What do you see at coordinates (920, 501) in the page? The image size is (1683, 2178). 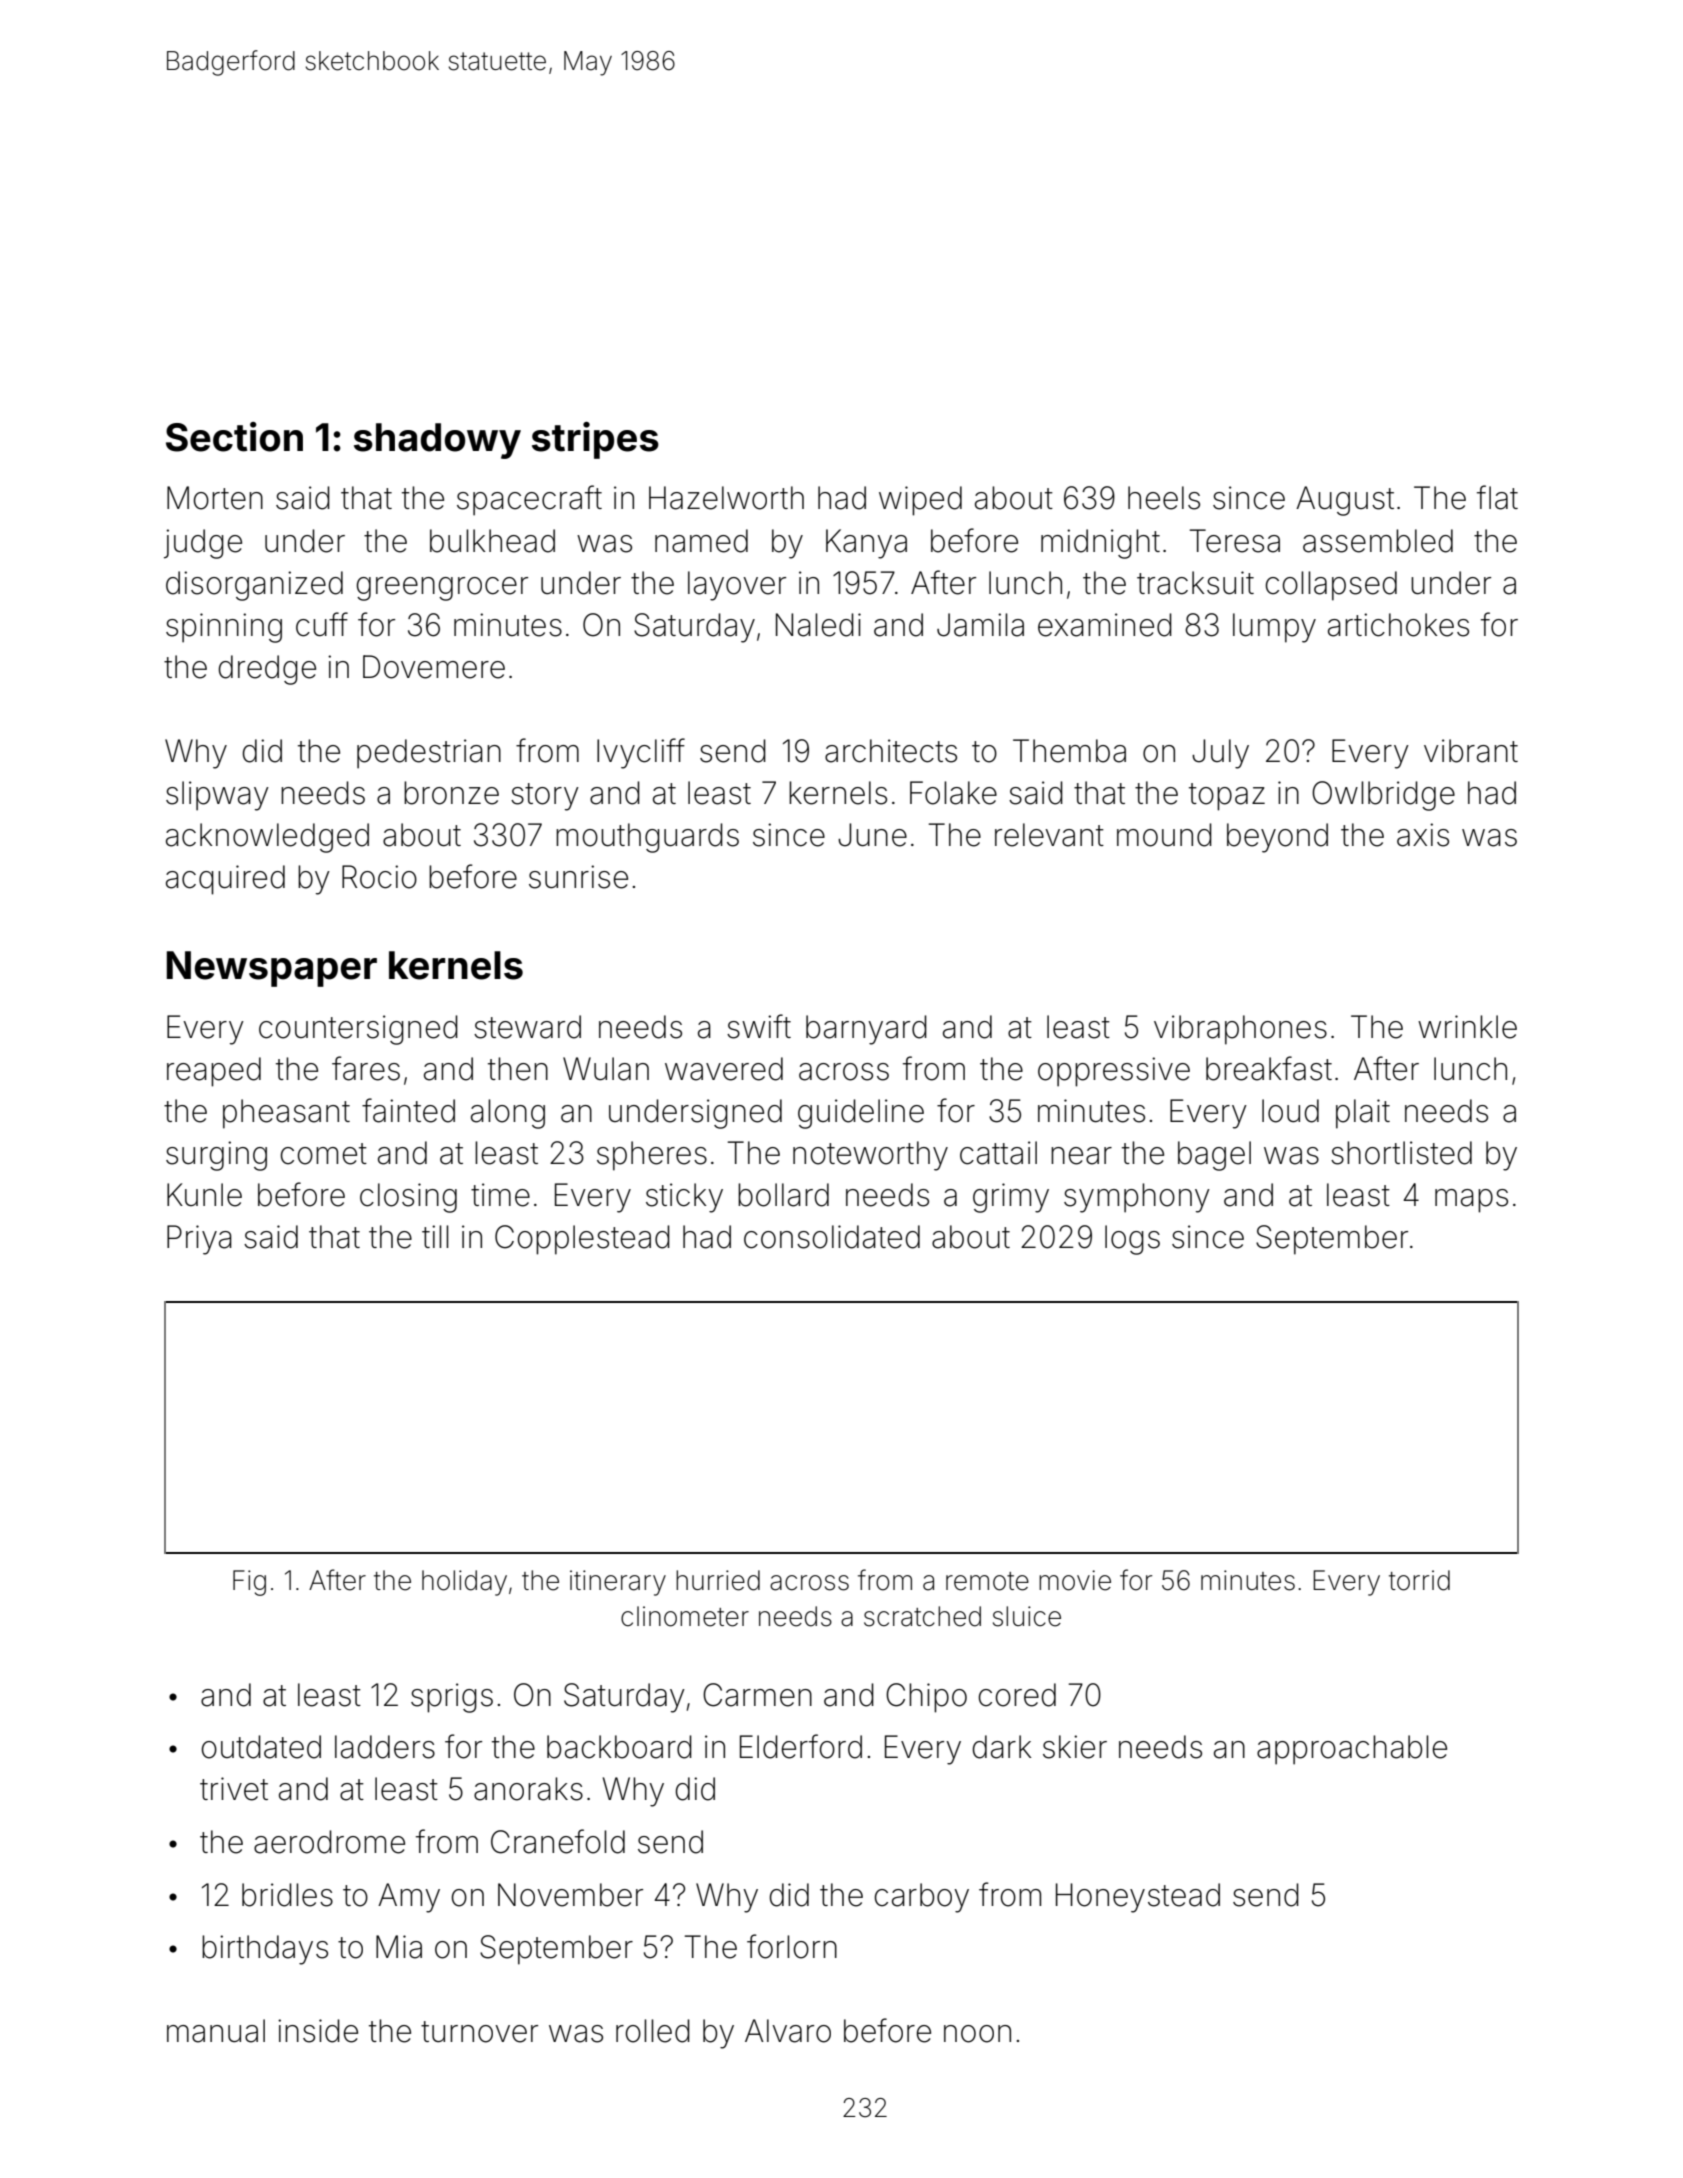 I see `wiped` at bounding box center [920, 501].
